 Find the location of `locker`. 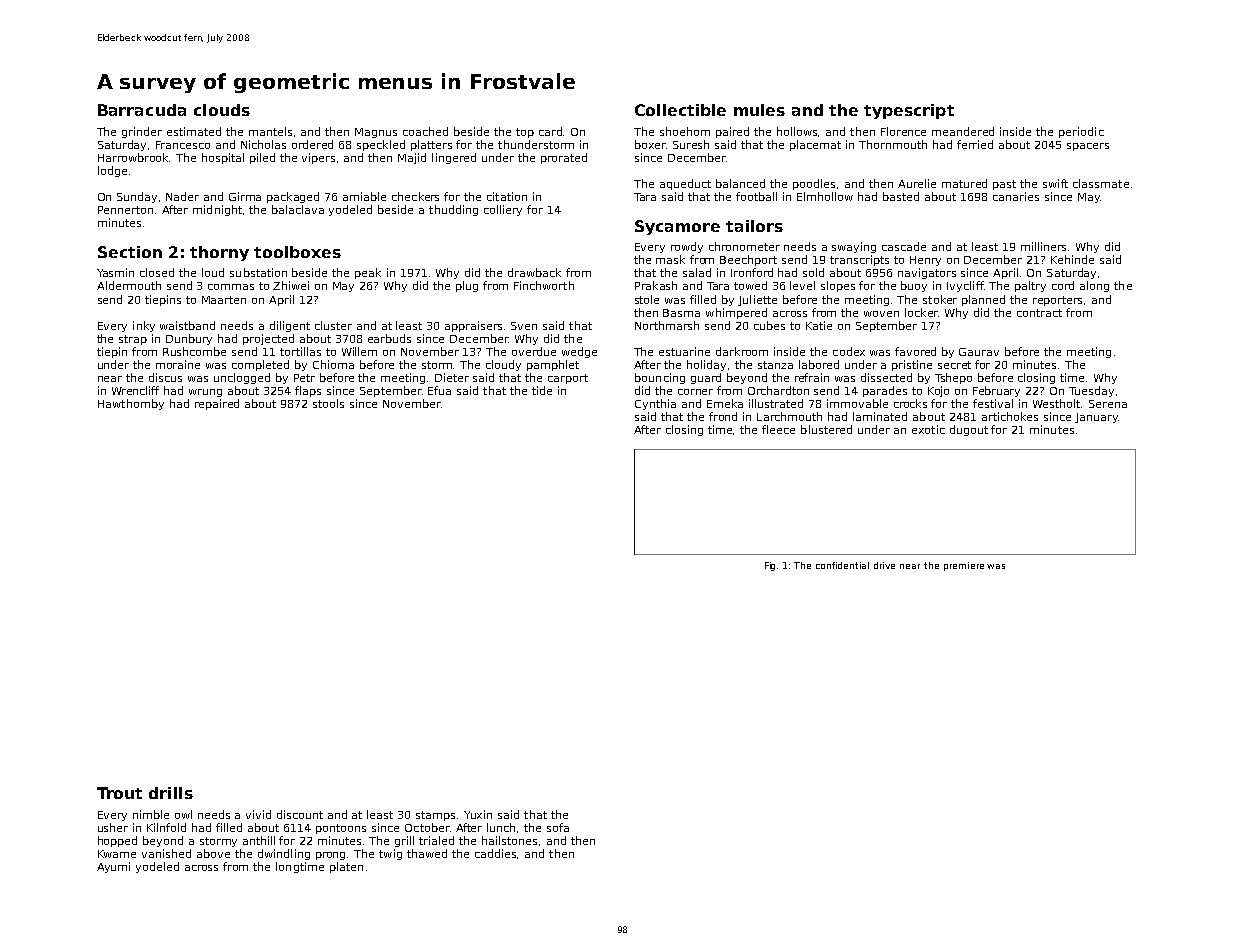

locker is located at coordinates (921, 312).
